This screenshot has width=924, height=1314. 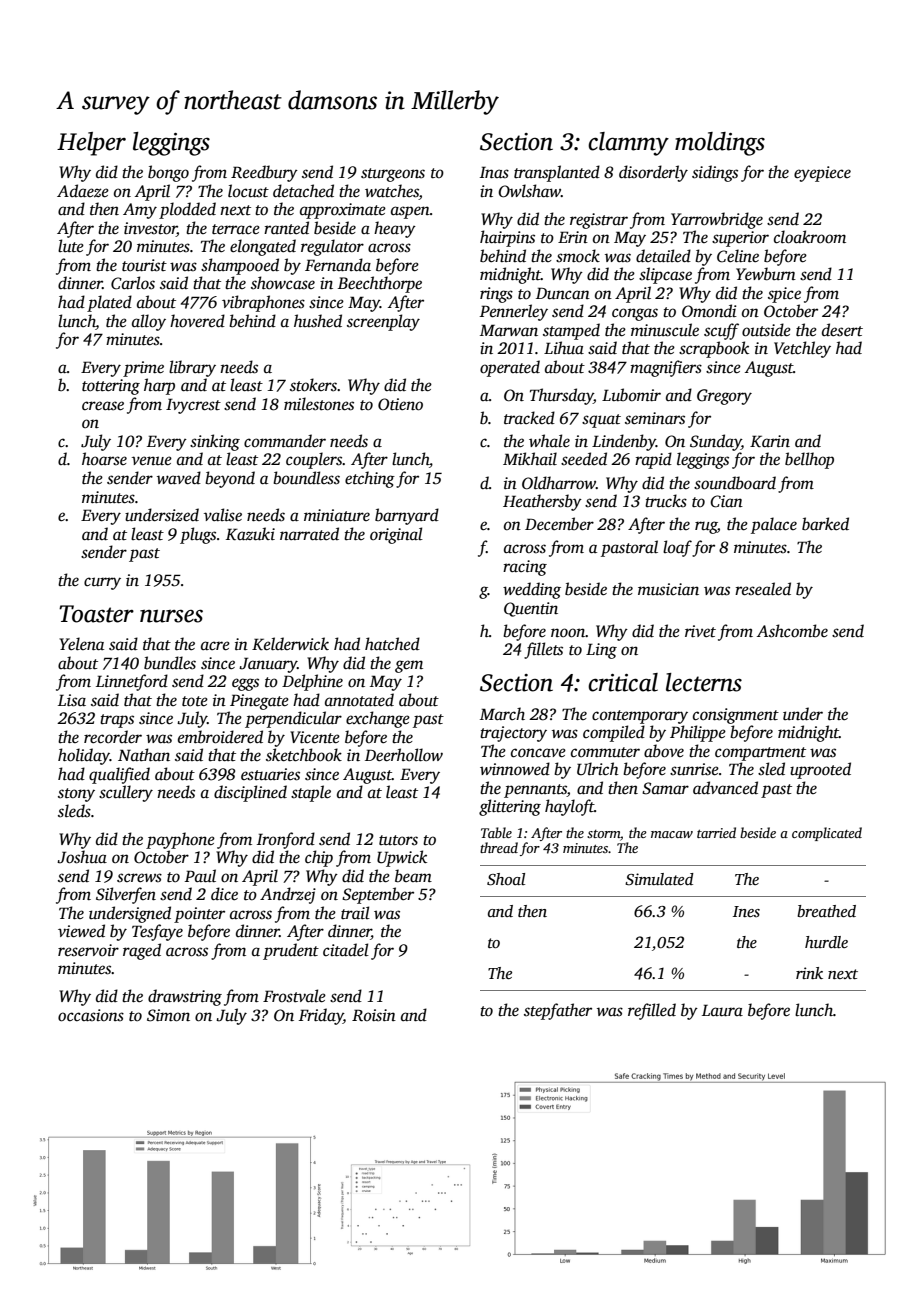 I want to click on advanced, so click(x=725, y=788).
